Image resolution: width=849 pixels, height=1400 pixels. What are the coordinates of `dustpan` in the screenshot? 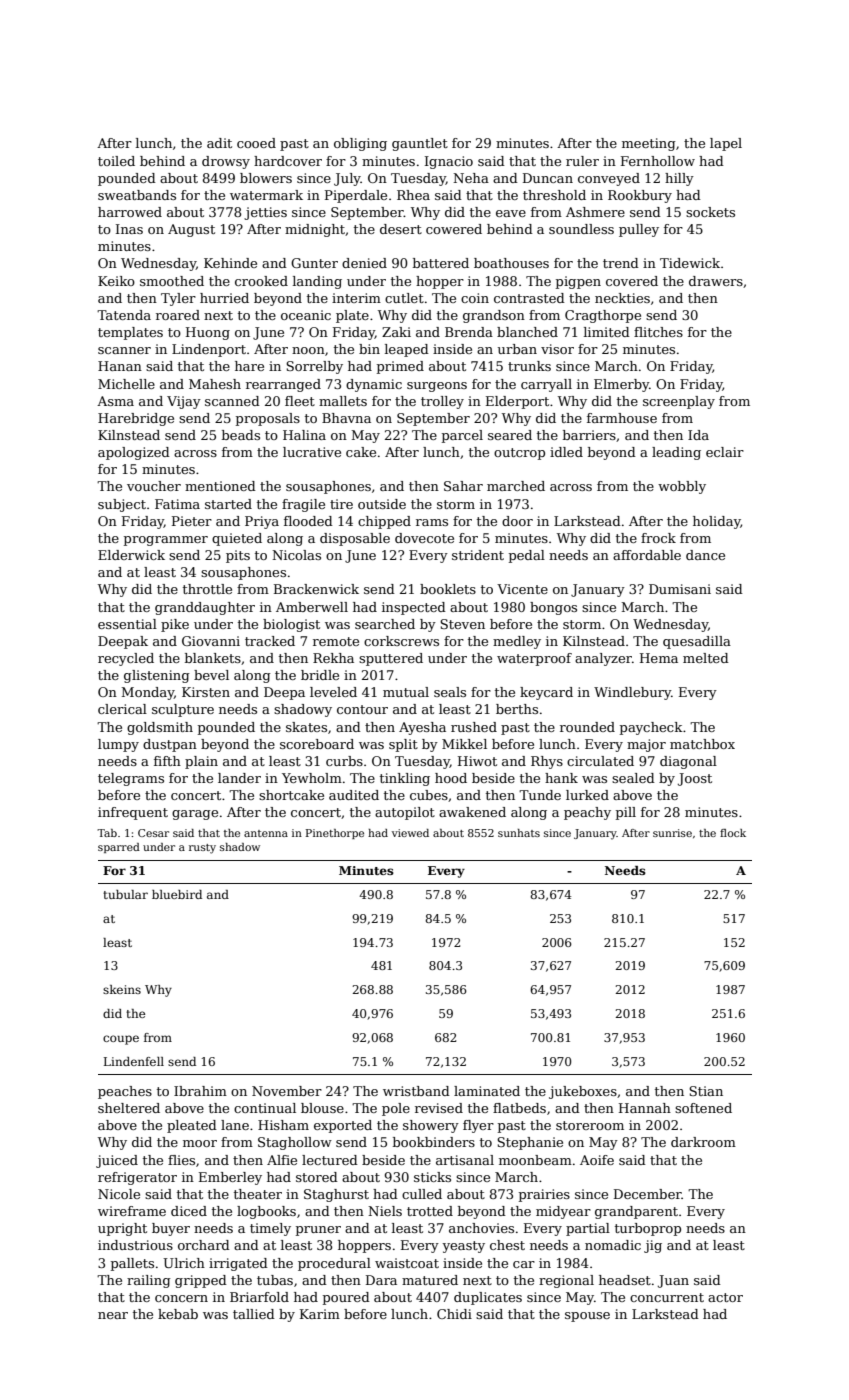 It's located at (170, 745).
